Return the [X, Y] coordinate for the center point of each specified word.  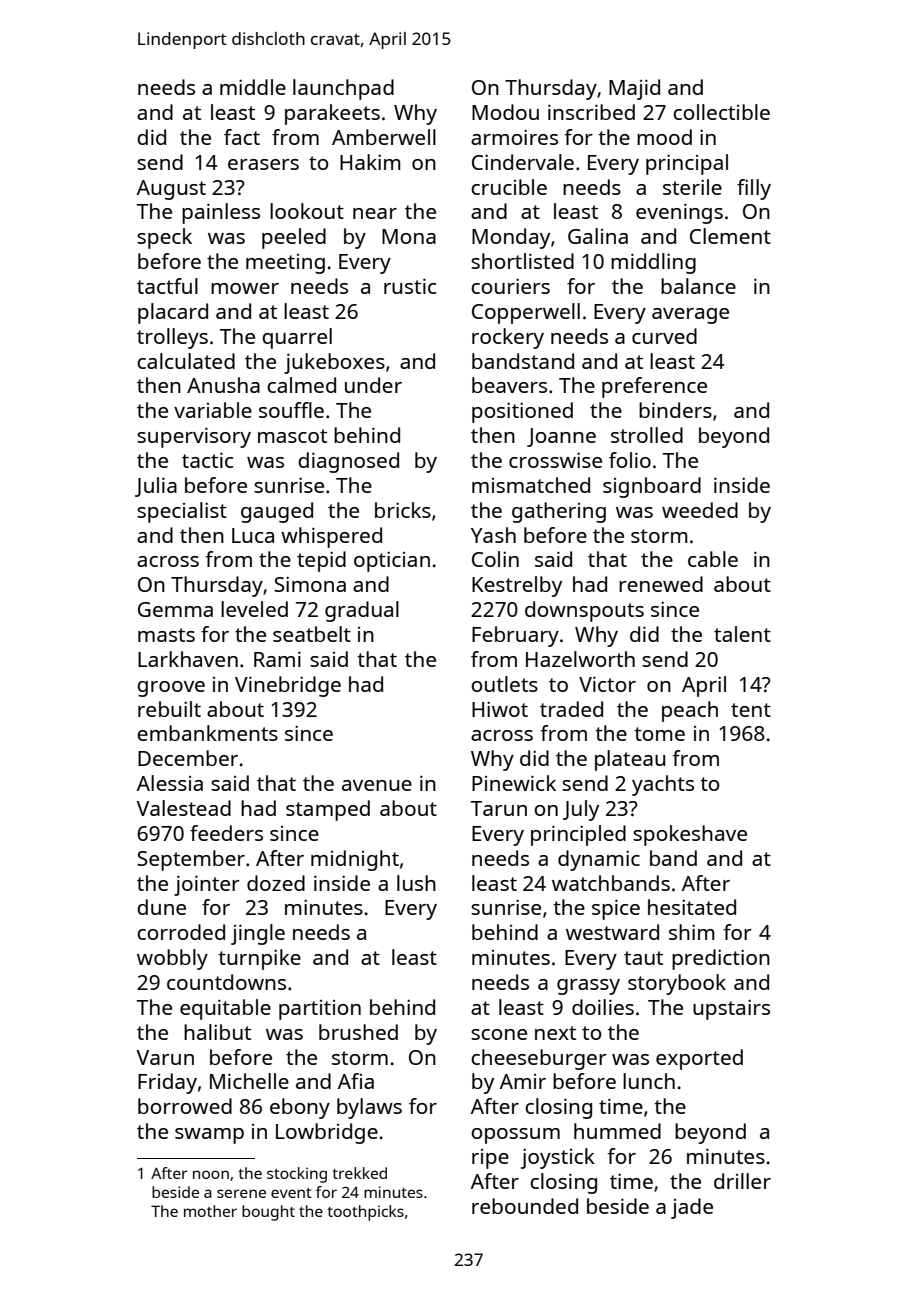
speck [164, 238]
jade [692, 1208]
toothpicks [365, 1213]
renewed [661, 584]
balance [698, 286]
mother [210, 1211]
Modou [505, 112]
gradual [362, 611]
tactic [207, 460]
